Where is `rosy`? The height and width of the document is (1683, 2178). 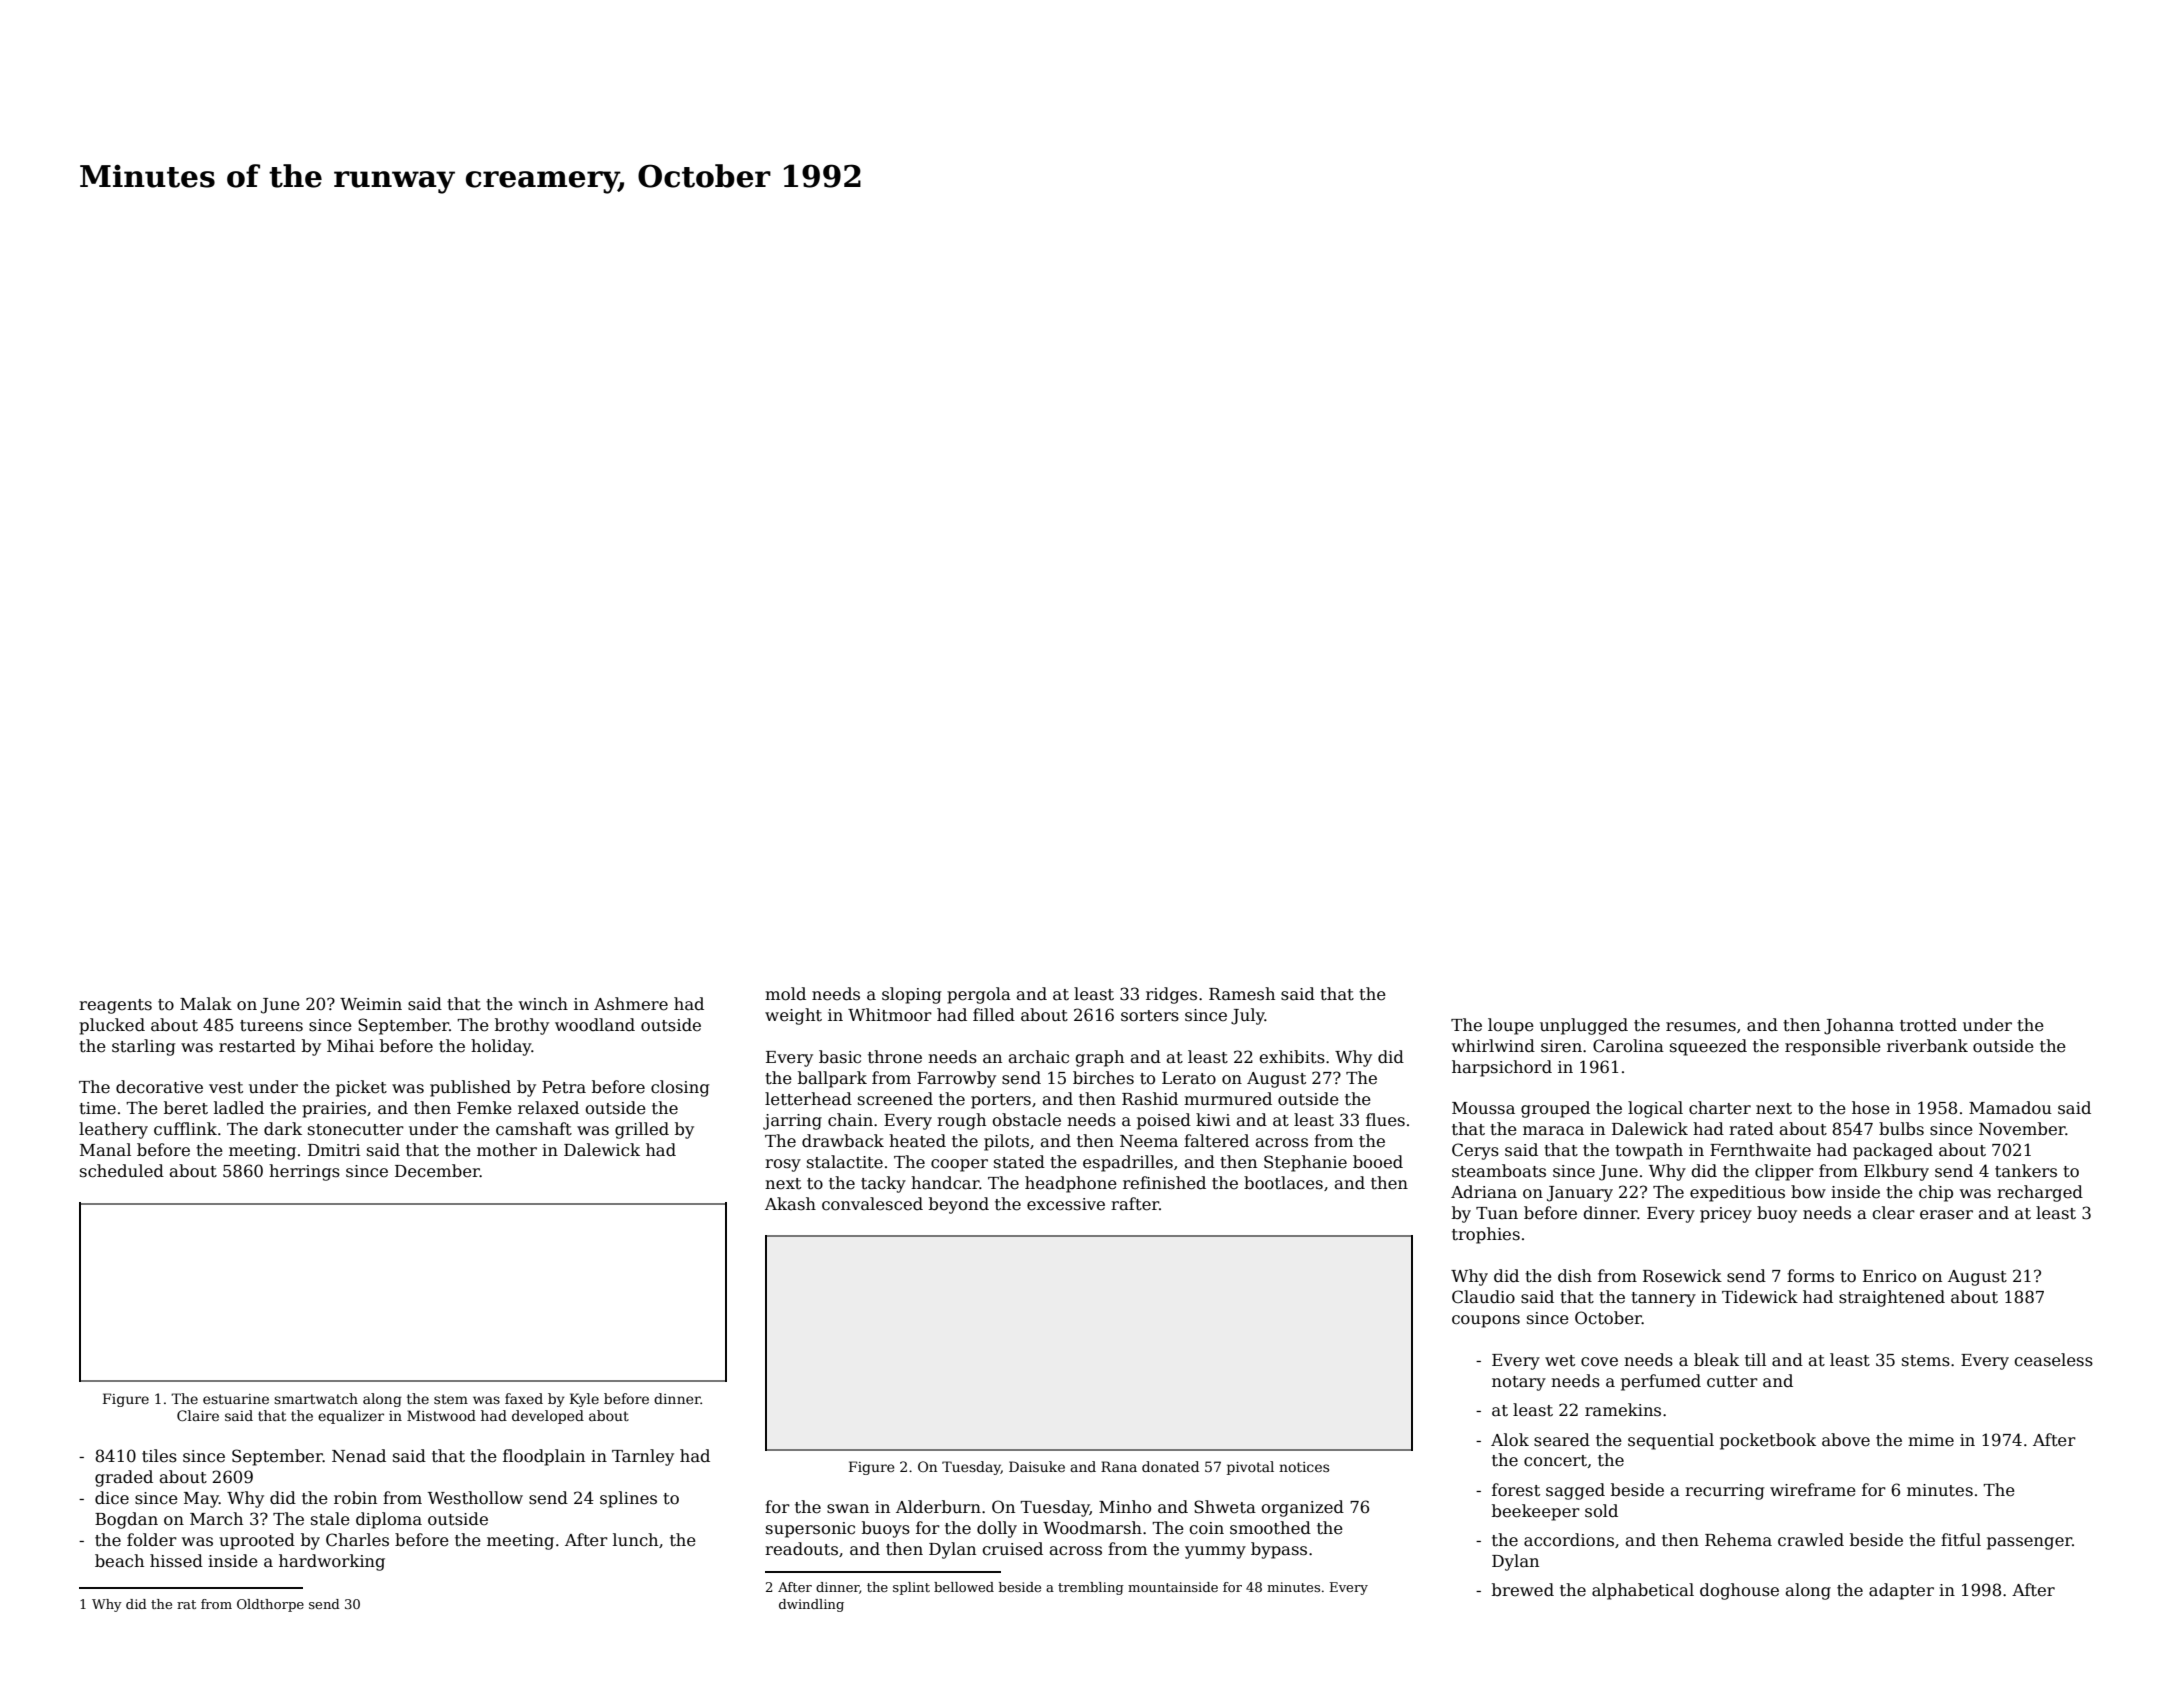 rosy is located at coordinates (783, 1165).
